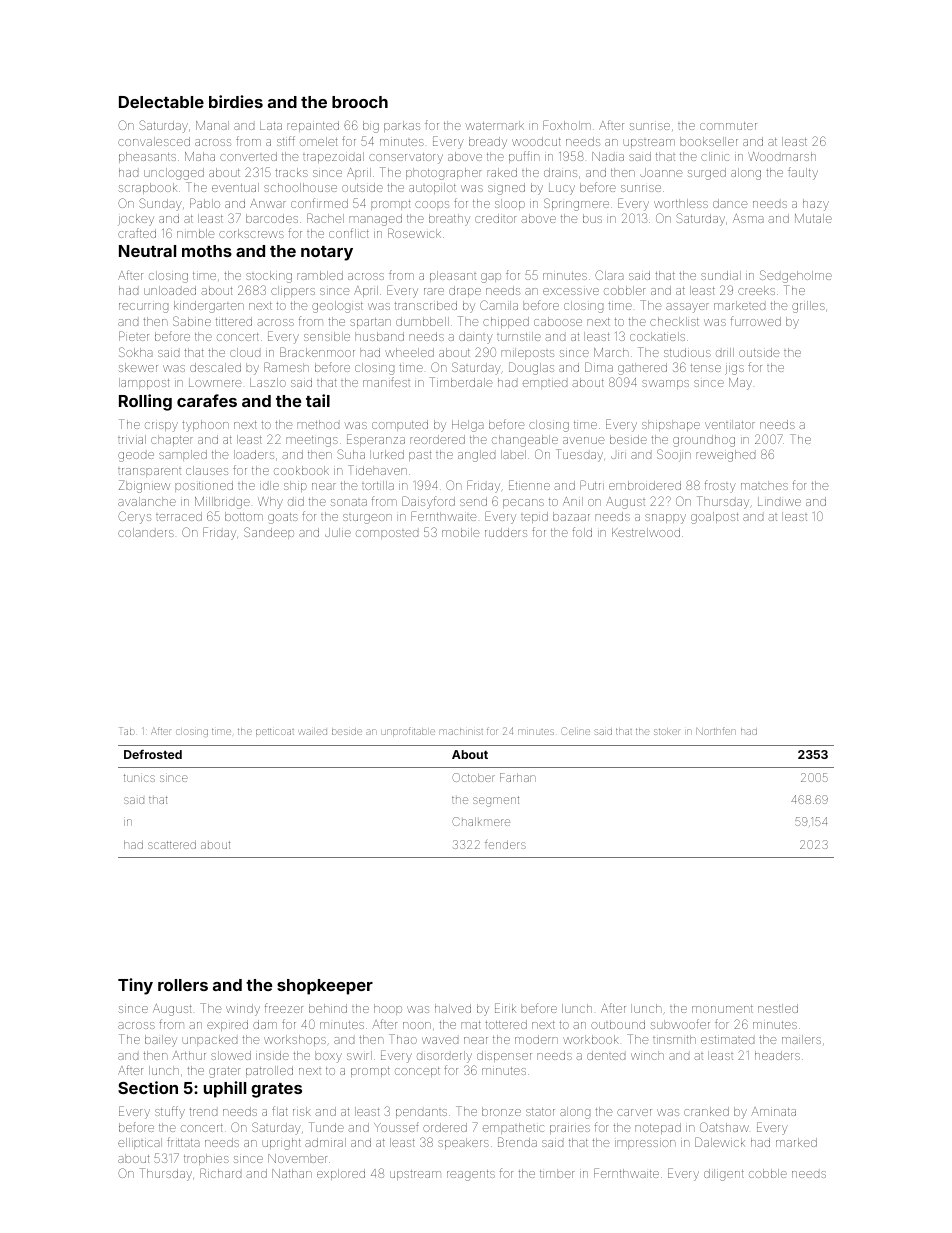  I want to click on sundial, so click(721, 275).
